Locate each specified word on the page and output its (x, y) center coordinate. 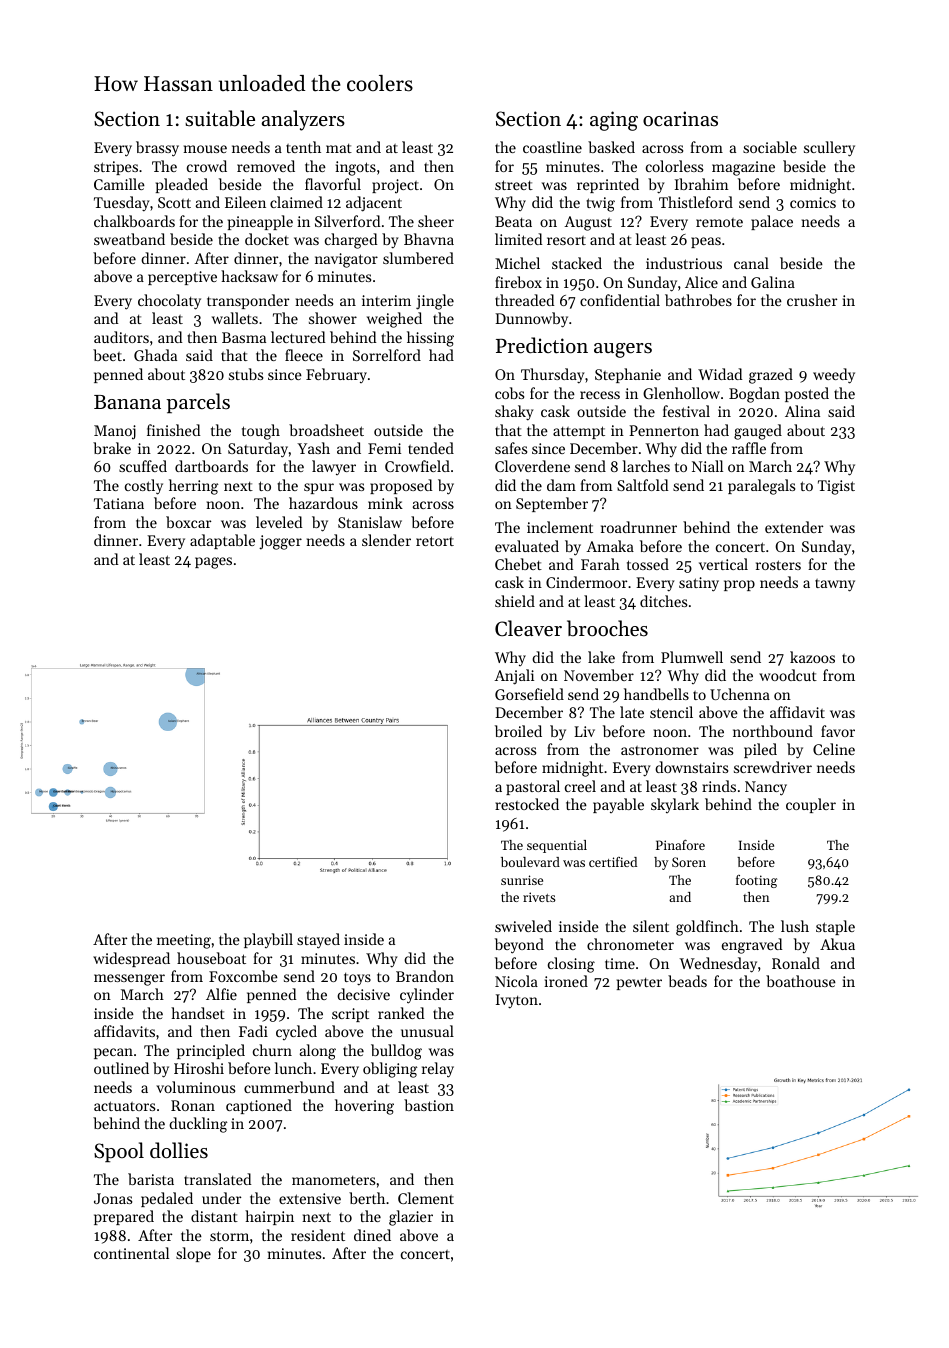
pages (213, 563)
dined (372, 1235)
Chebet (518, 564)
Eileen (245, 202)
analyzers (303, 120)
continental (131, 1253)
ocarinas (680, 119)
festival (686, 411)
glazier (411, 1218)
